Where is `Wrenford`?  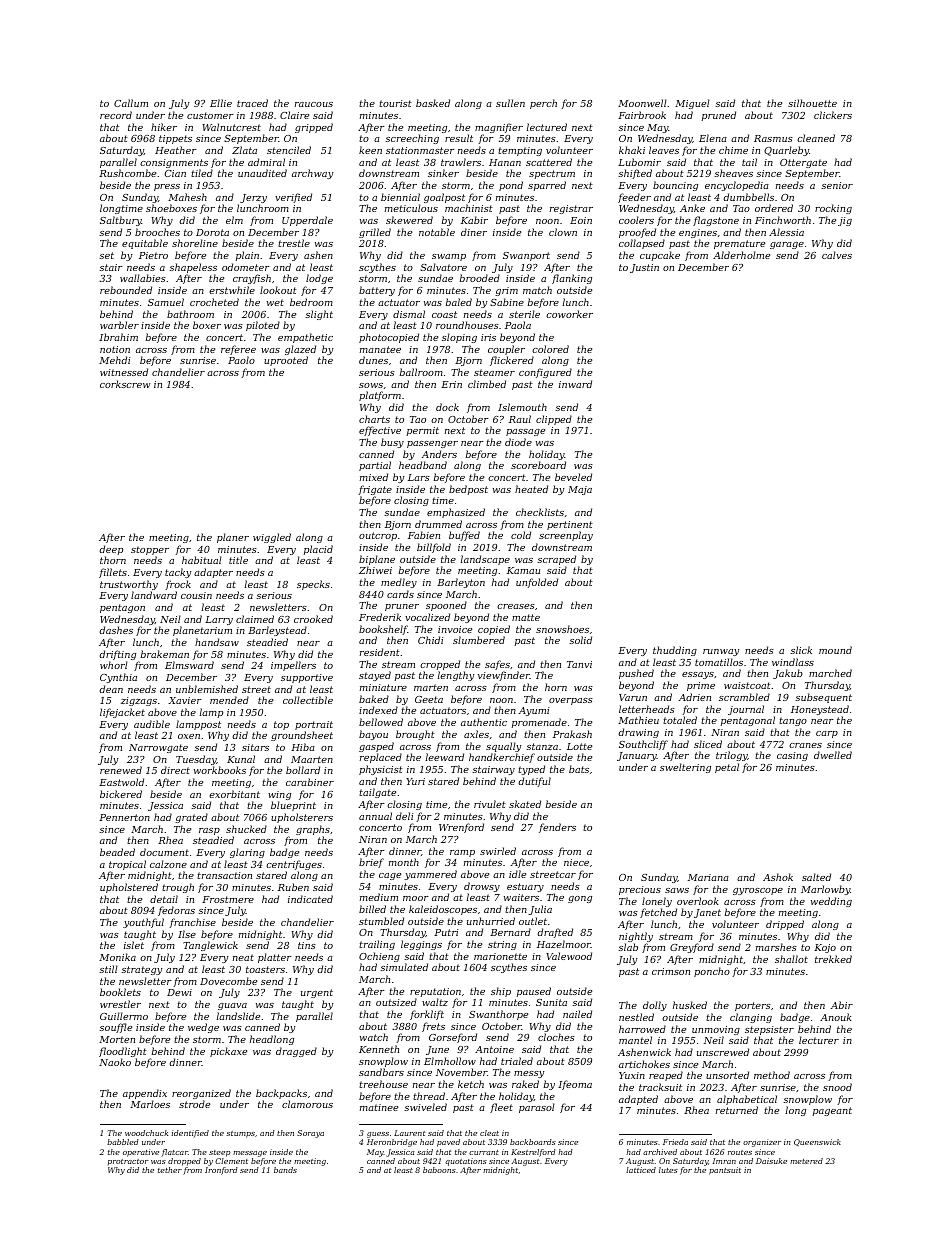 Wrenford is located at coordinates (461, 828).
